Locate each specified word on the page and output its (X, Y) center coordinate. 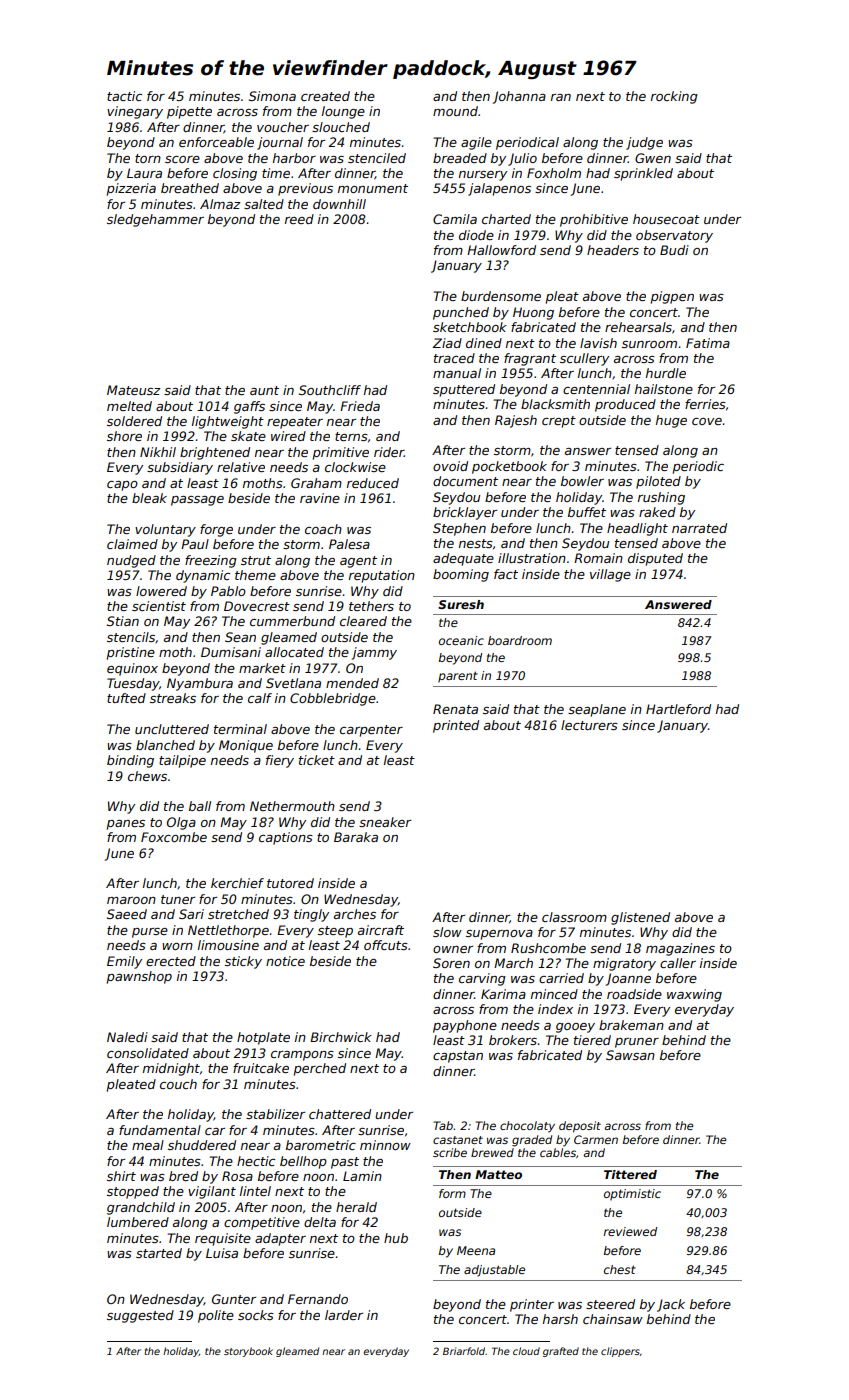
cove (707, 421)
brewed (492, 1152)
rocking (674, 97)
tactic (124, 96)
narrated (699, 528)
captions (286, 838)
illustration (532, 558)
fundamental (160, 1130)
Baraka (356, 837)
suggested (140, 1316)
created (325, 96)
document (465, 481)
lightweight (228, 422)
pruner (637, 1043)
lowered (161, 591)
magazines (680, 949)
